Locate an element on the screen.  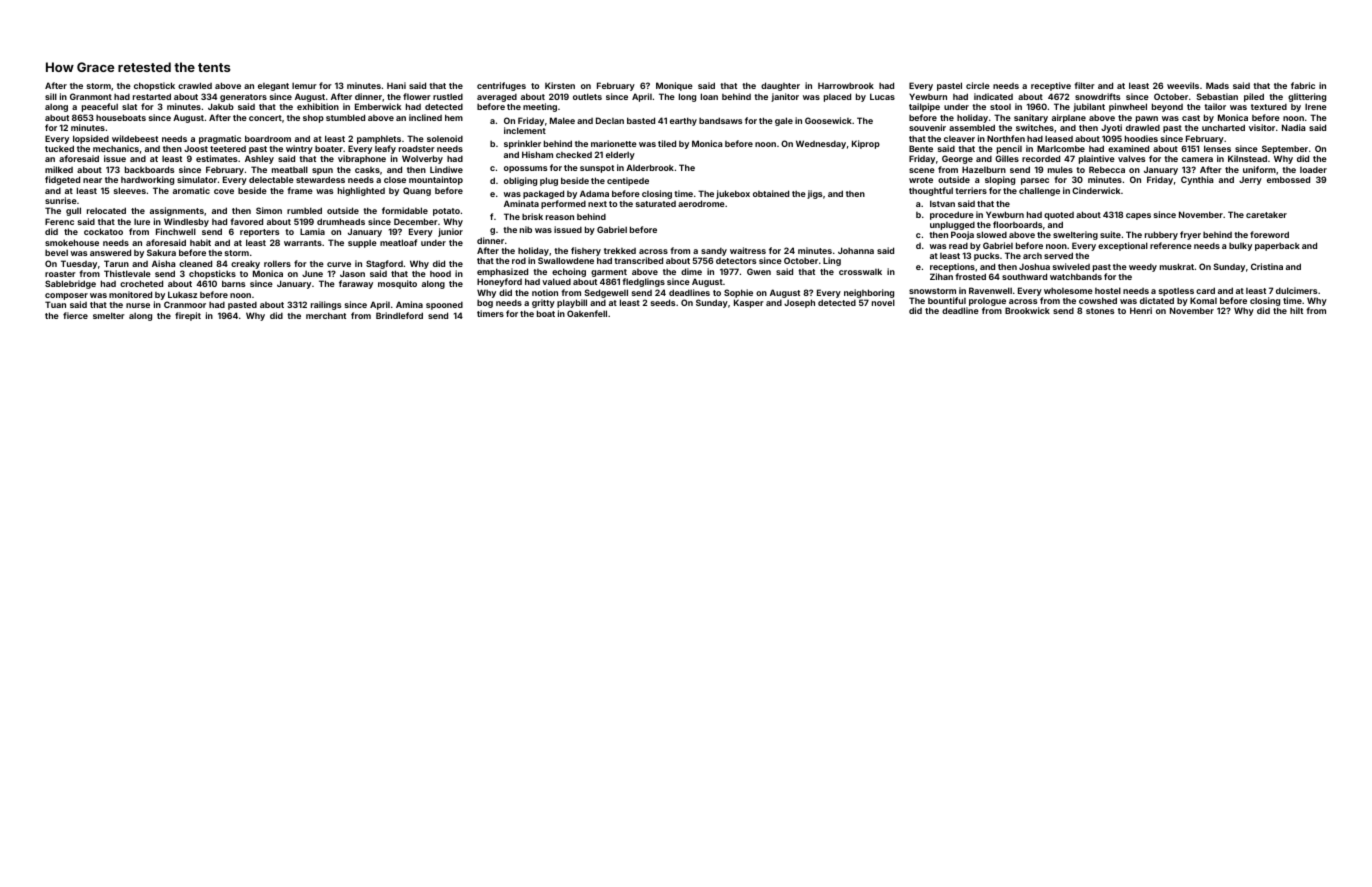
composer is located at coordinates (66, 296).
